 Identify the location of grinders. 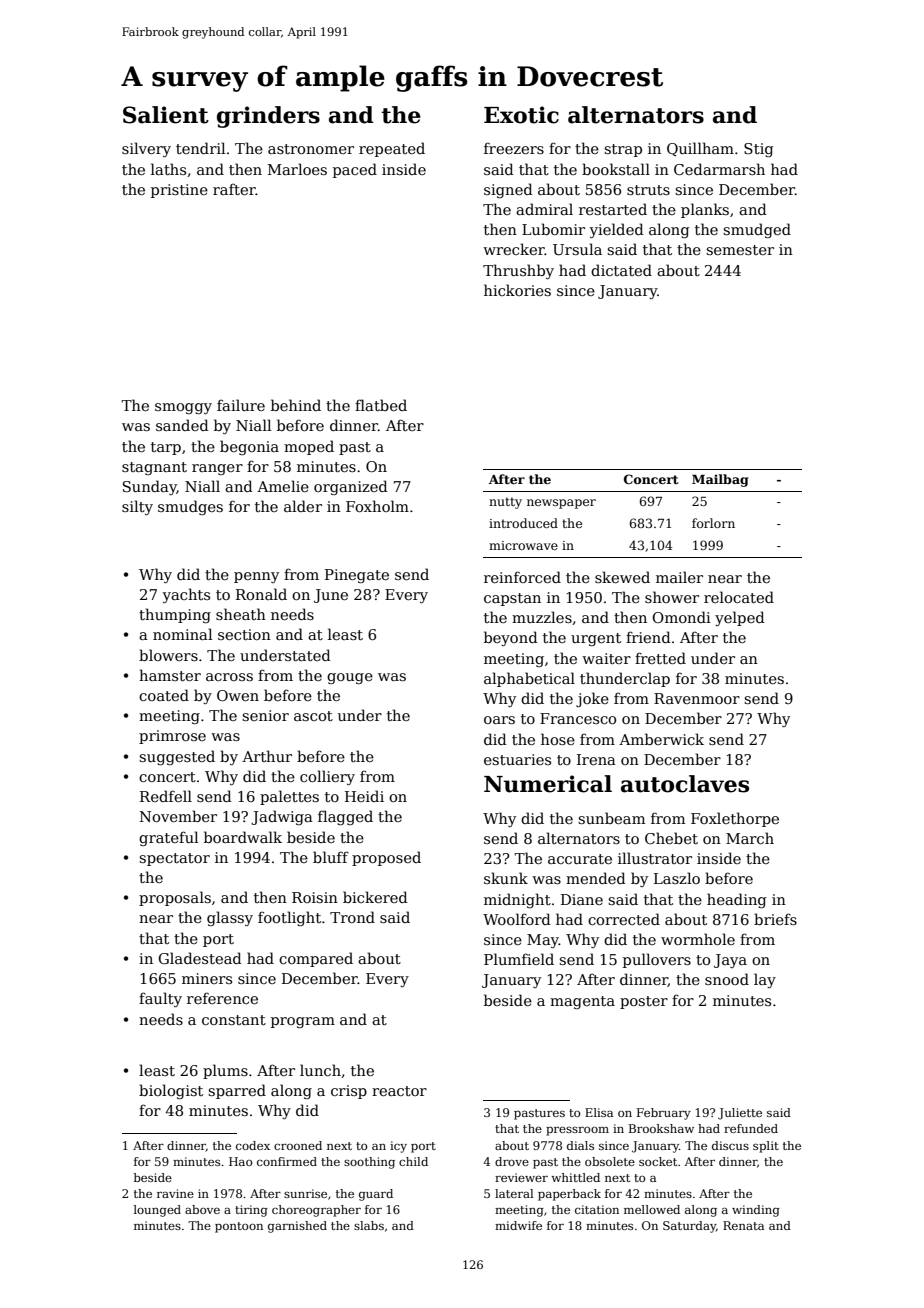
(268, 117).
